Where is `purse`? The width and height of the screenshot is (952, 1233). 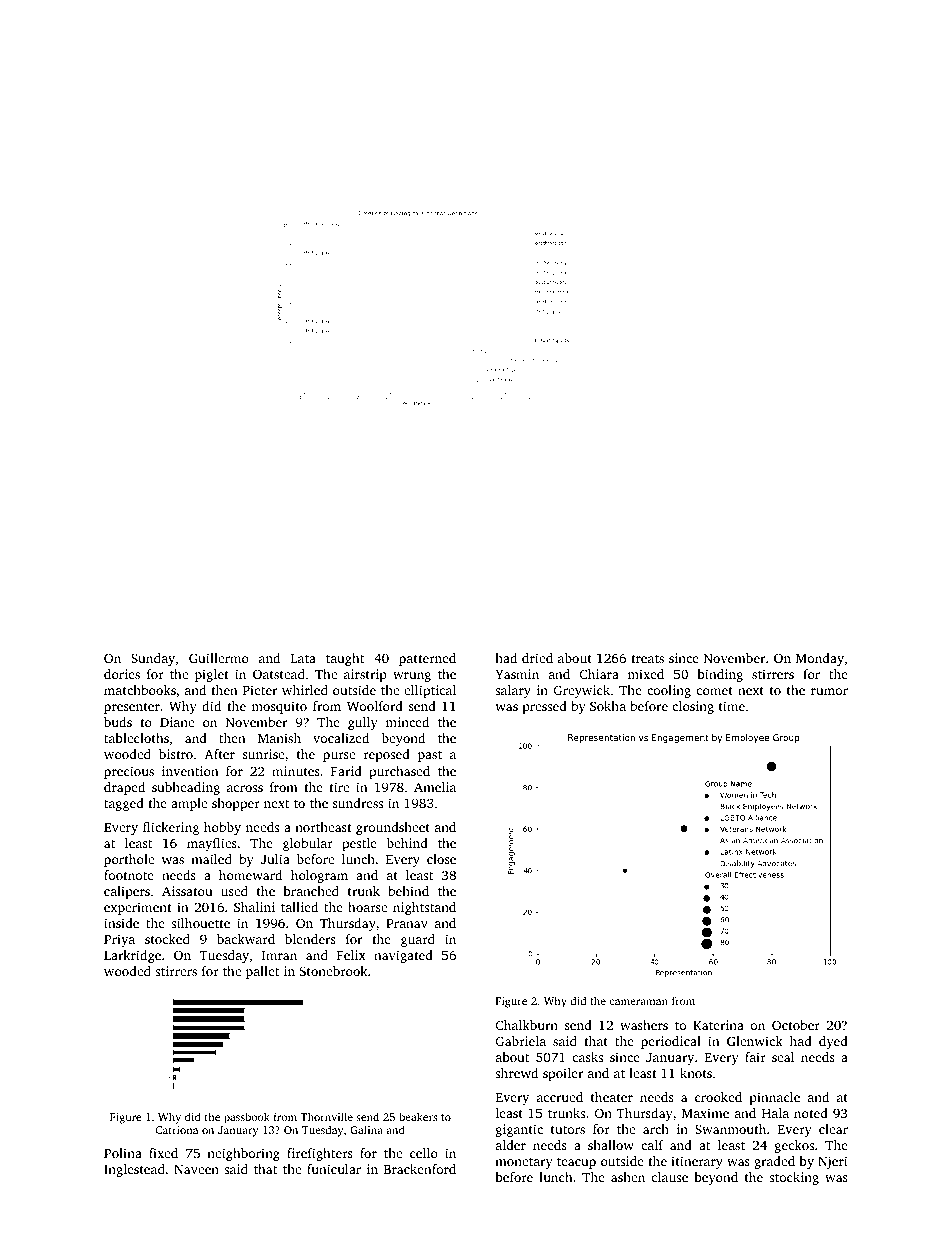
purse is located at coordinates (339, 757).
